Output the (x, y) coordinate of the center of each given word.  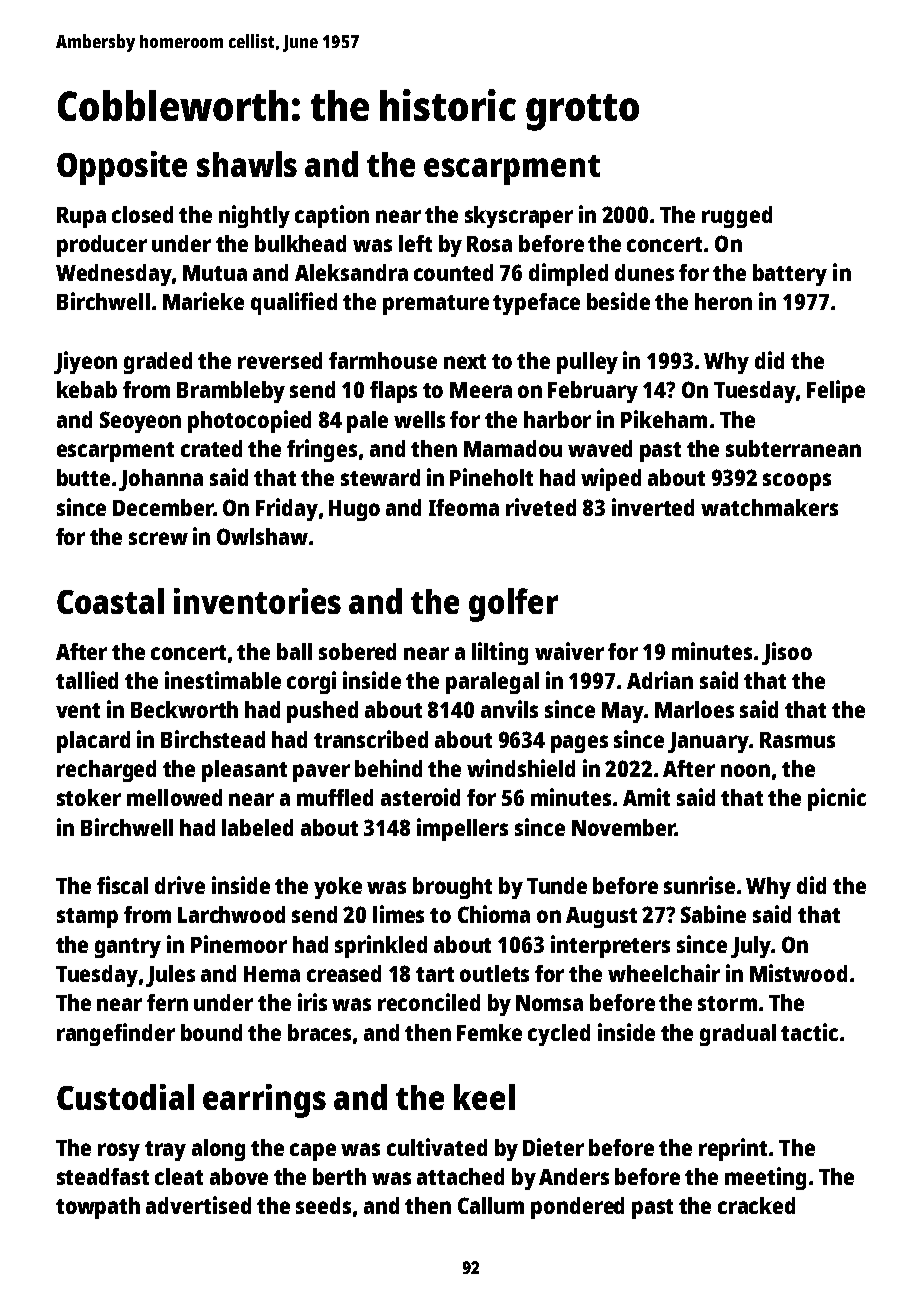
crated (211, 448)
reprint (733, 1149)
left (415, 243)
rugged (737, 217)
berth (339, 1176)
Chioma (494, 914)
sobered (357, 651)
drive (180, 885)
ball (294, 651)
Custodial (125, 1097)
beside (618, 301)
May (623, 712)
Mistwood (798, 973)
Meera (481, 390)
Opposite (122, 168)
